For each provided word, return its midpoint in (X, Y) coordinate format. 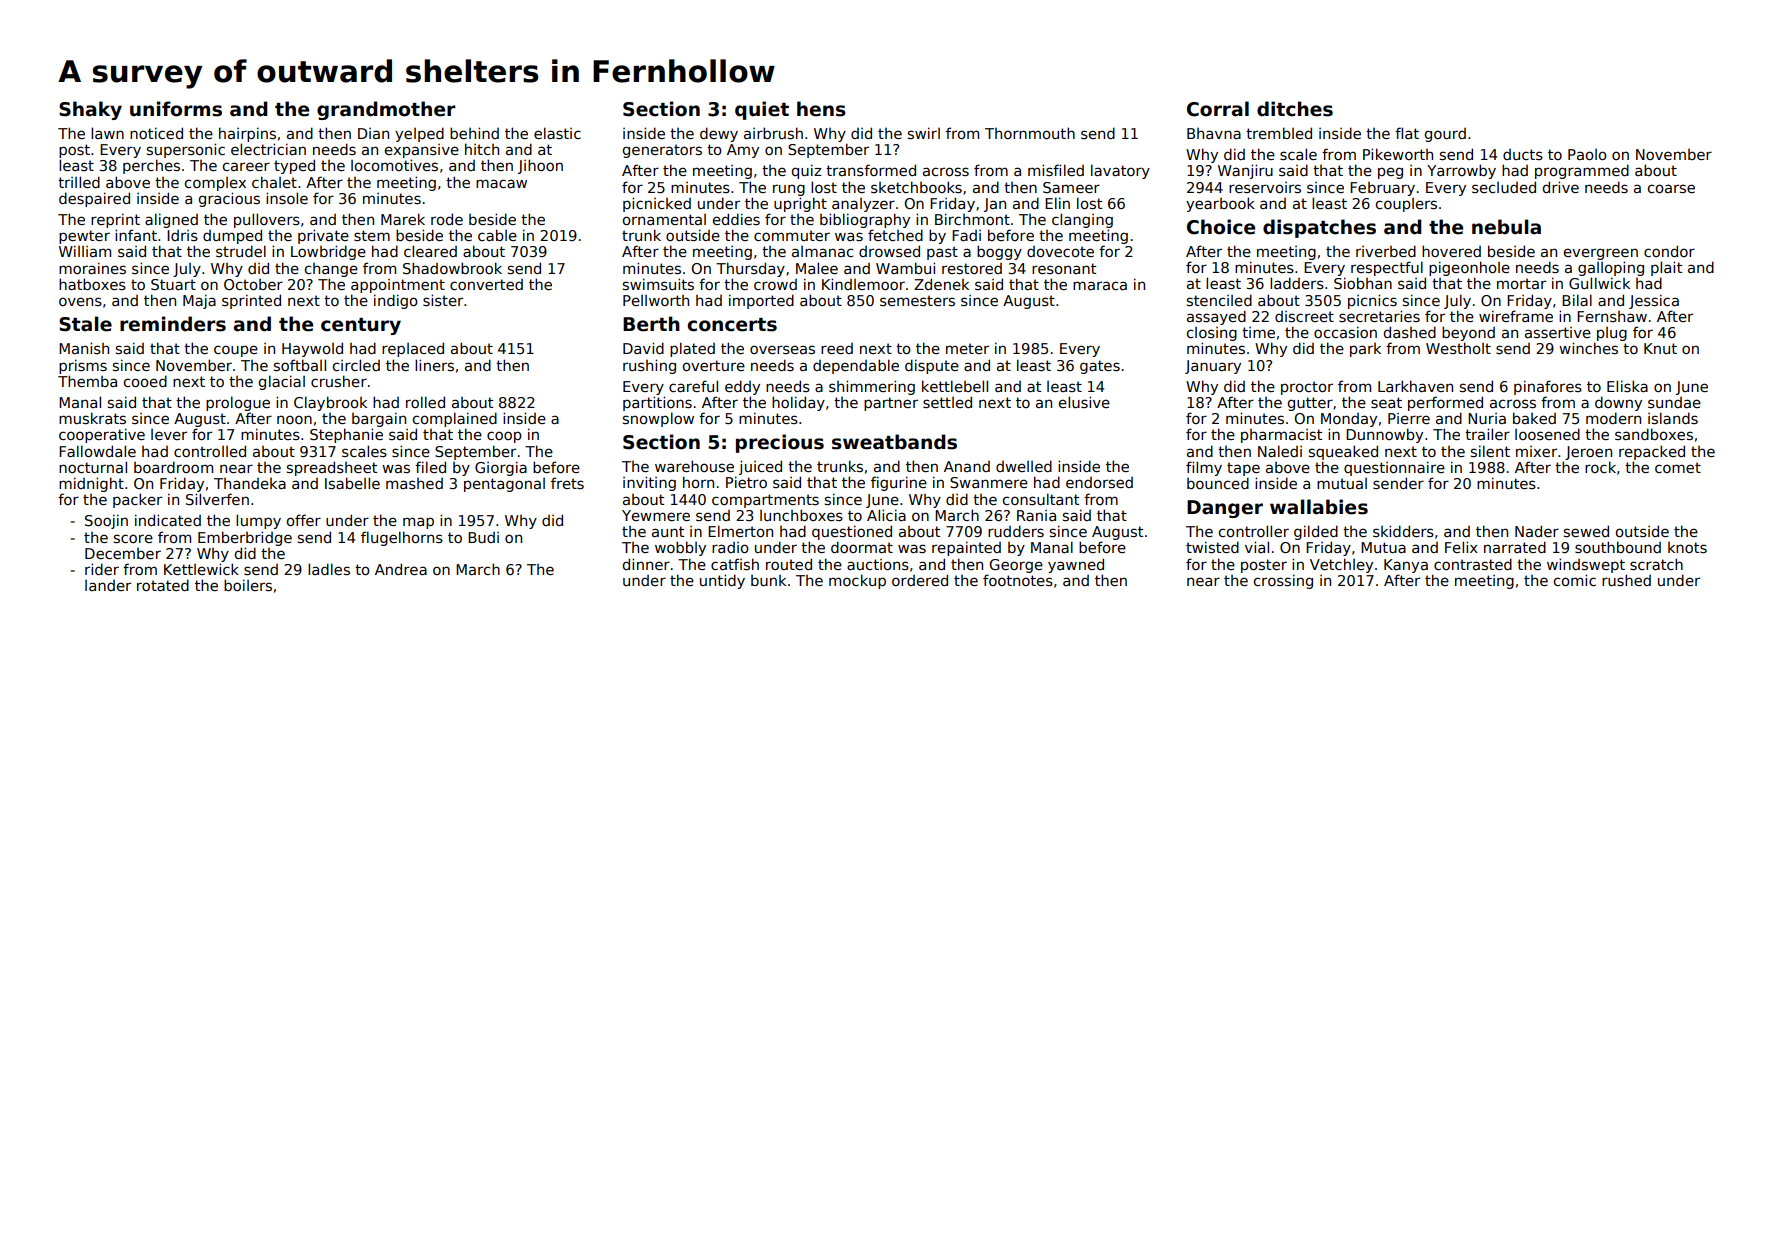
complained (455, 419)
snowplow (658, 419)
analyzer (863, 205)
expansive (422, 151)
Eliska (1627, 386)
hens (821, 109)
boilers (248, 585)
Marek (403, 219)
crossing (1283, 581)
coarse (1671, 188)
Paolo (1587, 154)
